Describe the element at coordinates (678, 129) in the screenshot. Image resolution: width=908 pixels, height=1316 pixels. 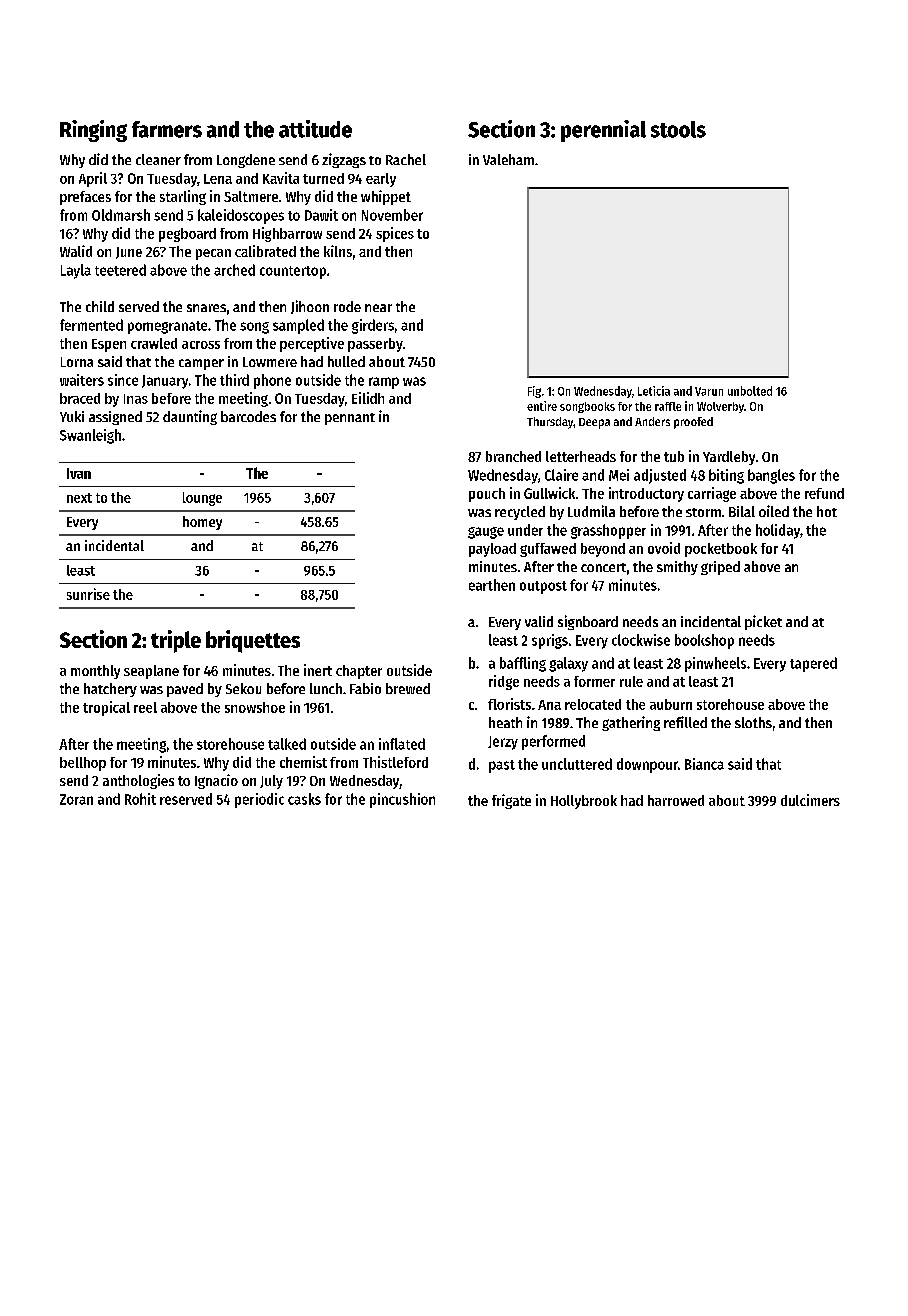
I see `stools` at that location.
